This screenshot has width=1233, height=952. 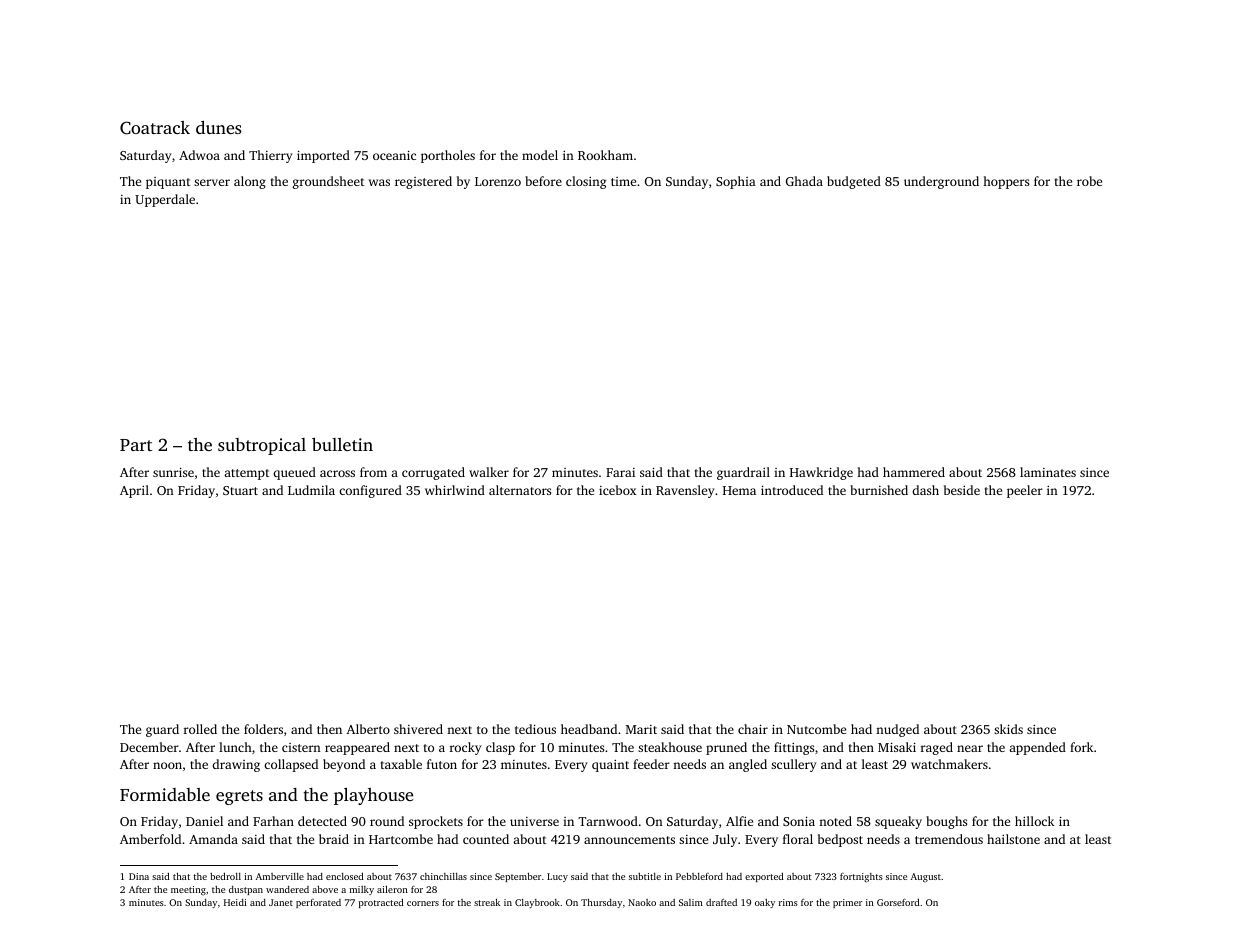 I want to click on Heidi, so click(x=235, y=902).
